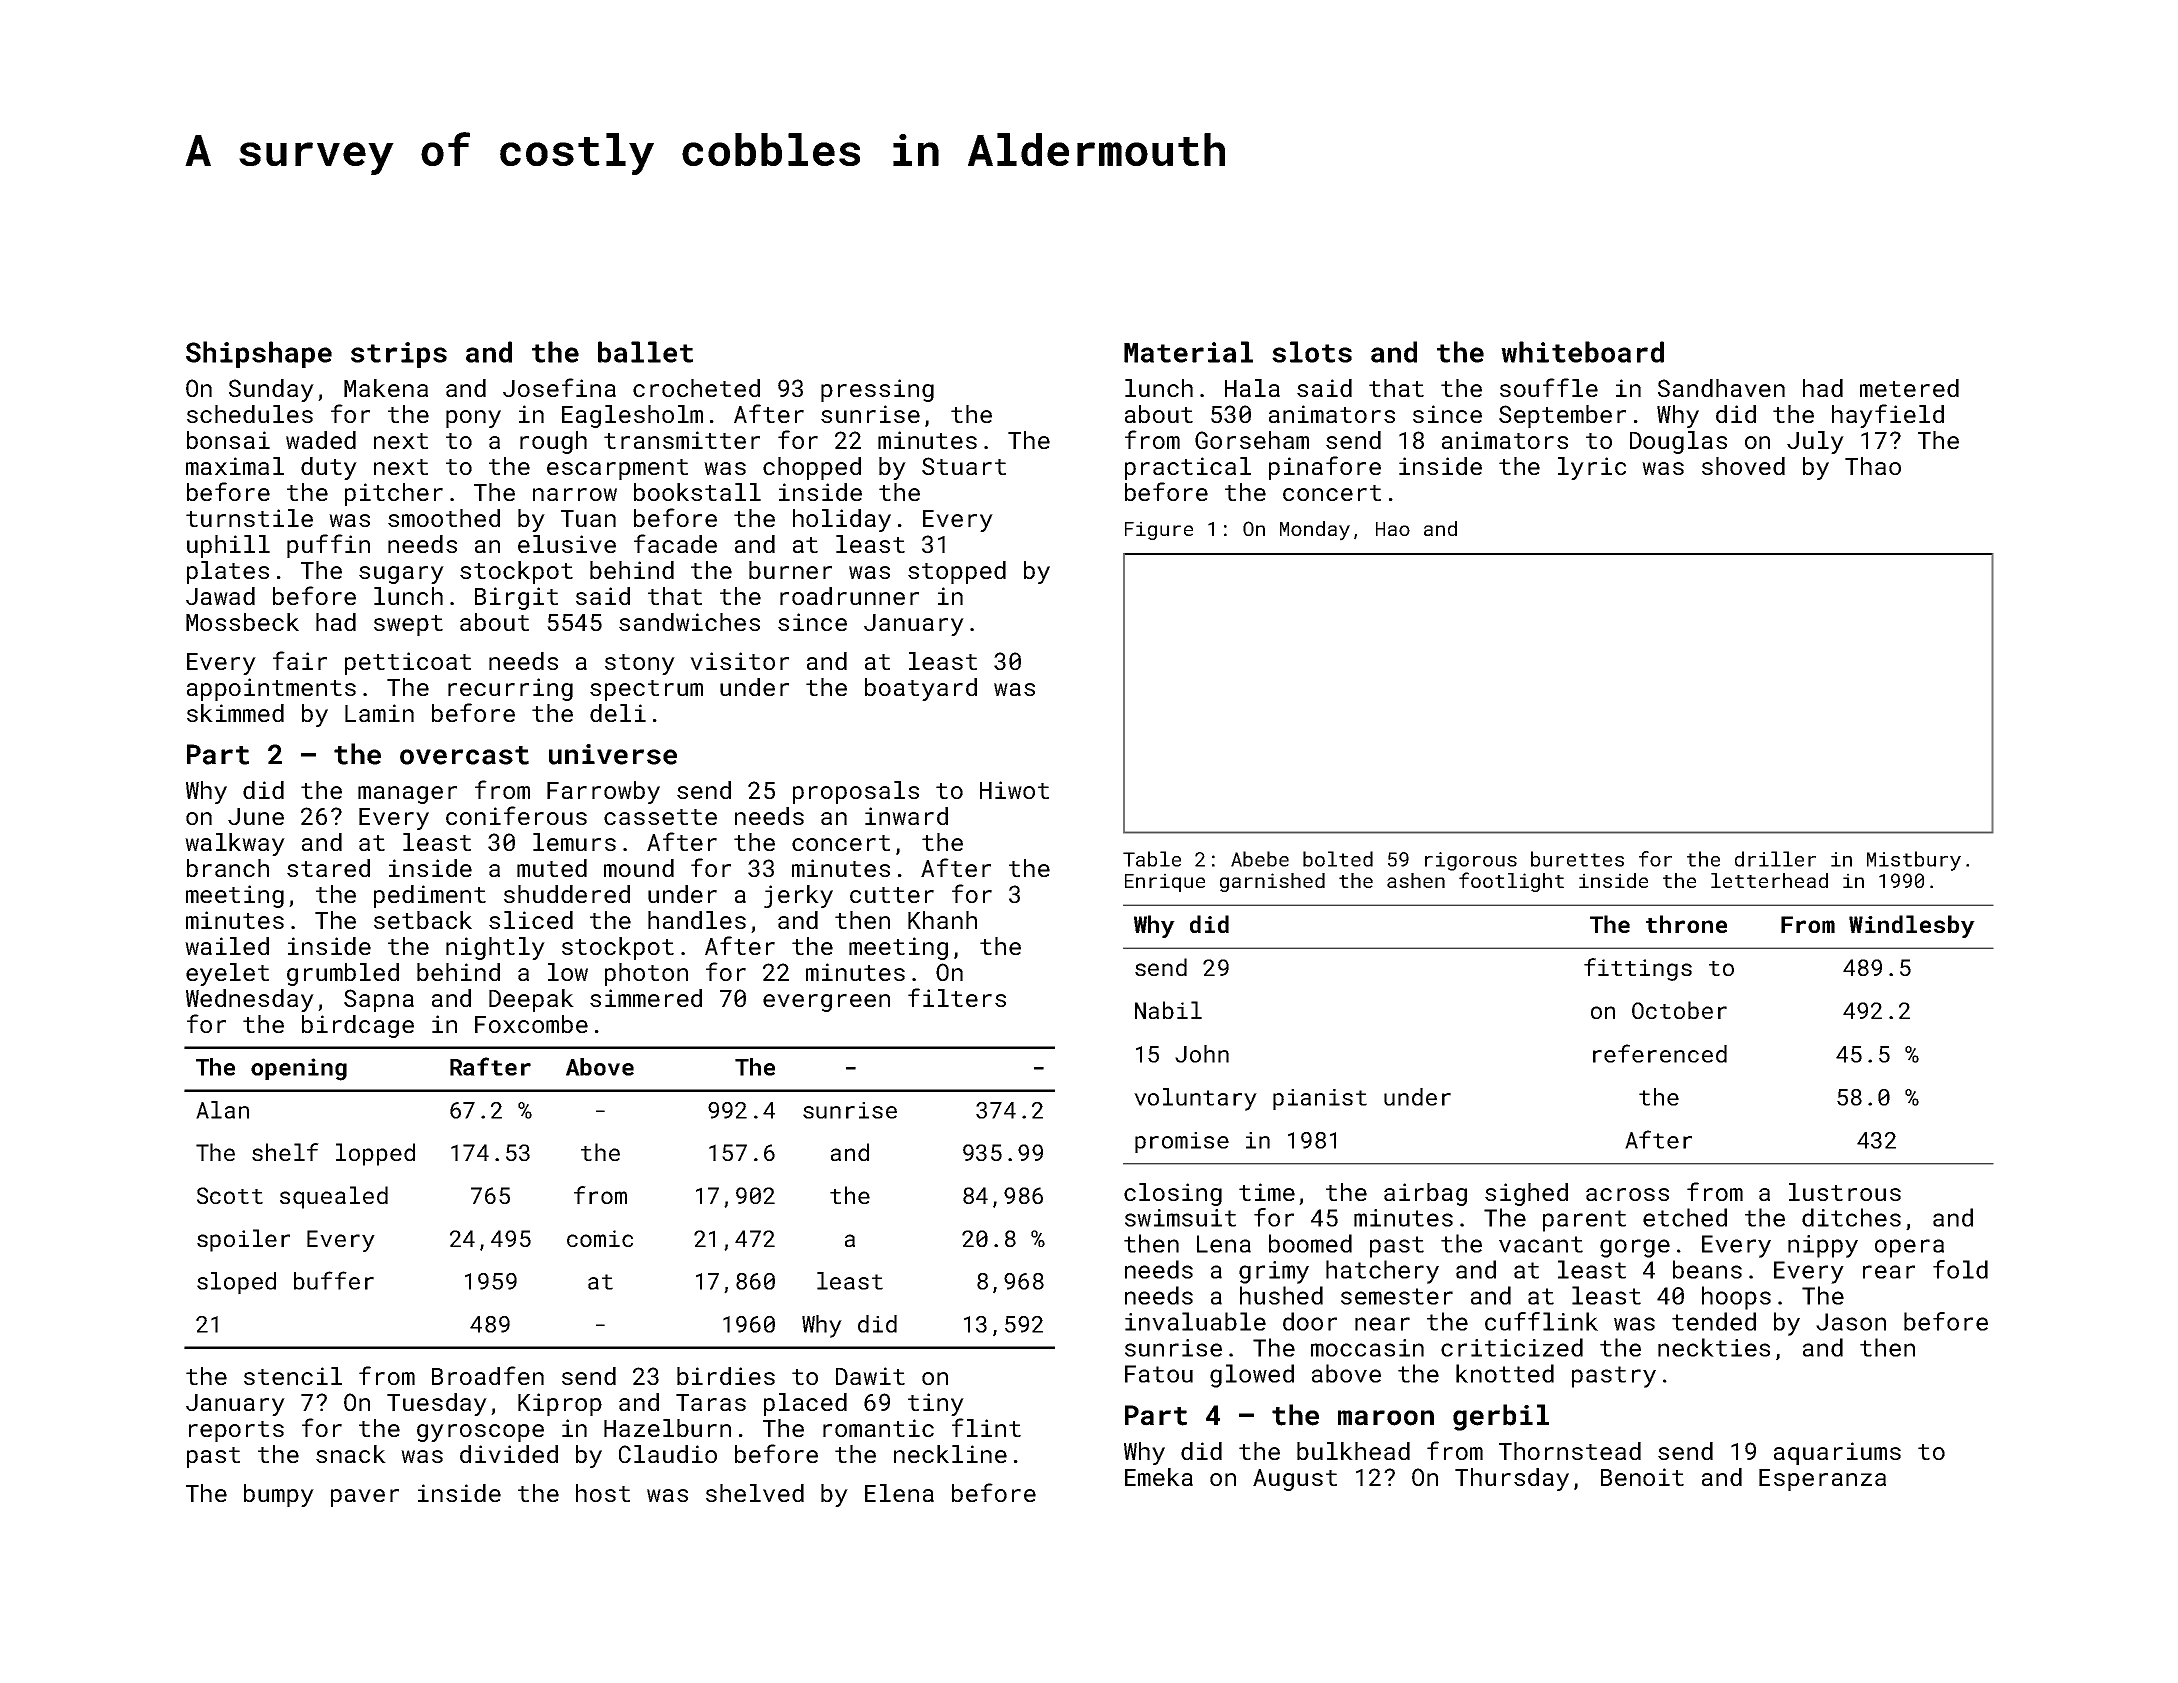  What do you see at coordinates (567, 544) in the screenshot?
I see `elusive` at bounding box center [567, 544].
